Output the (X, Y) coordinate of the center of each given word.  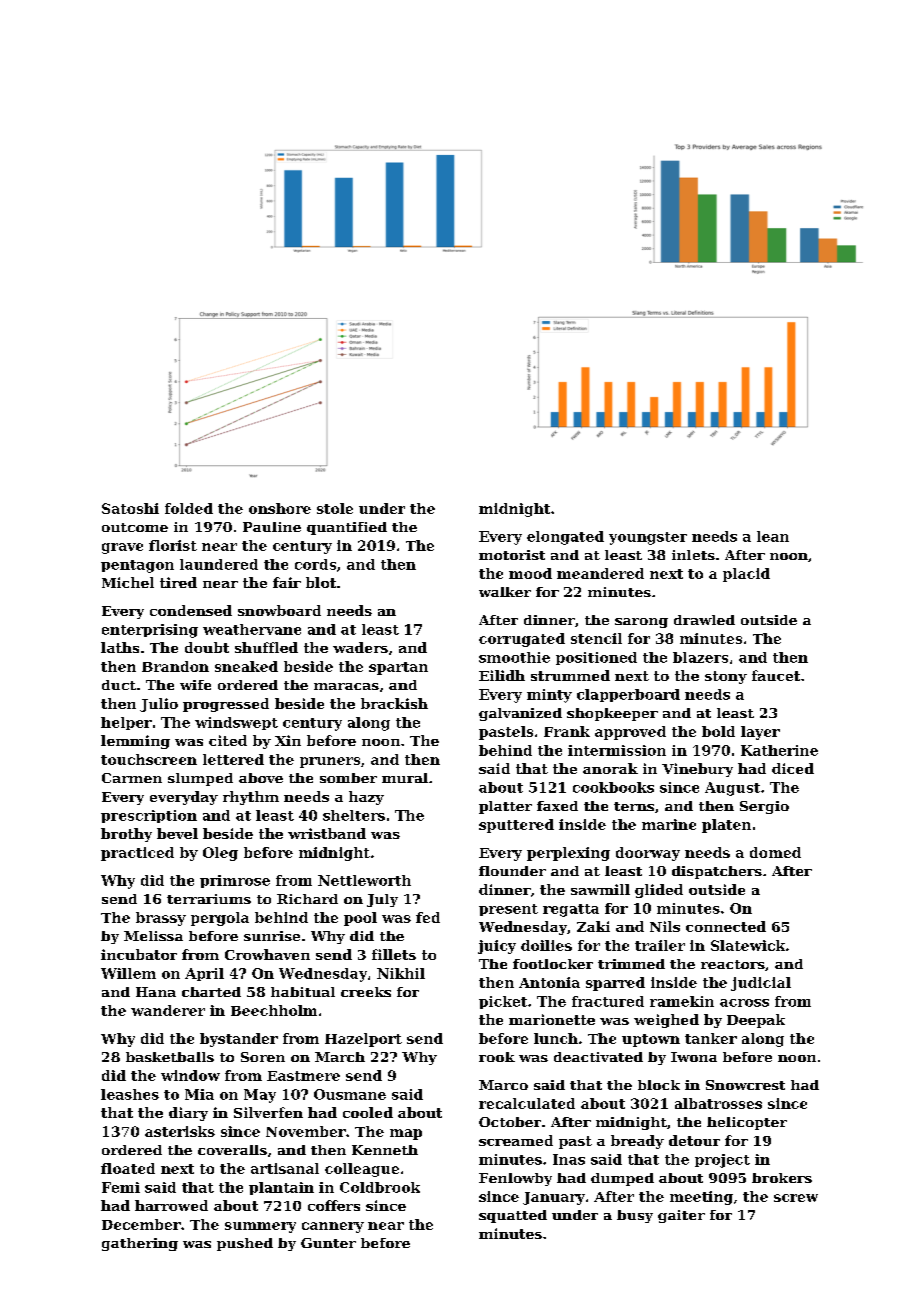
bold (718, 731)
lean (773, 536)
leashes (130, 1094)
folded (189, 508)
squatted (513, 1216)
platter (505, 807)
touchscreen (149, 759)
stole (335, 508)
